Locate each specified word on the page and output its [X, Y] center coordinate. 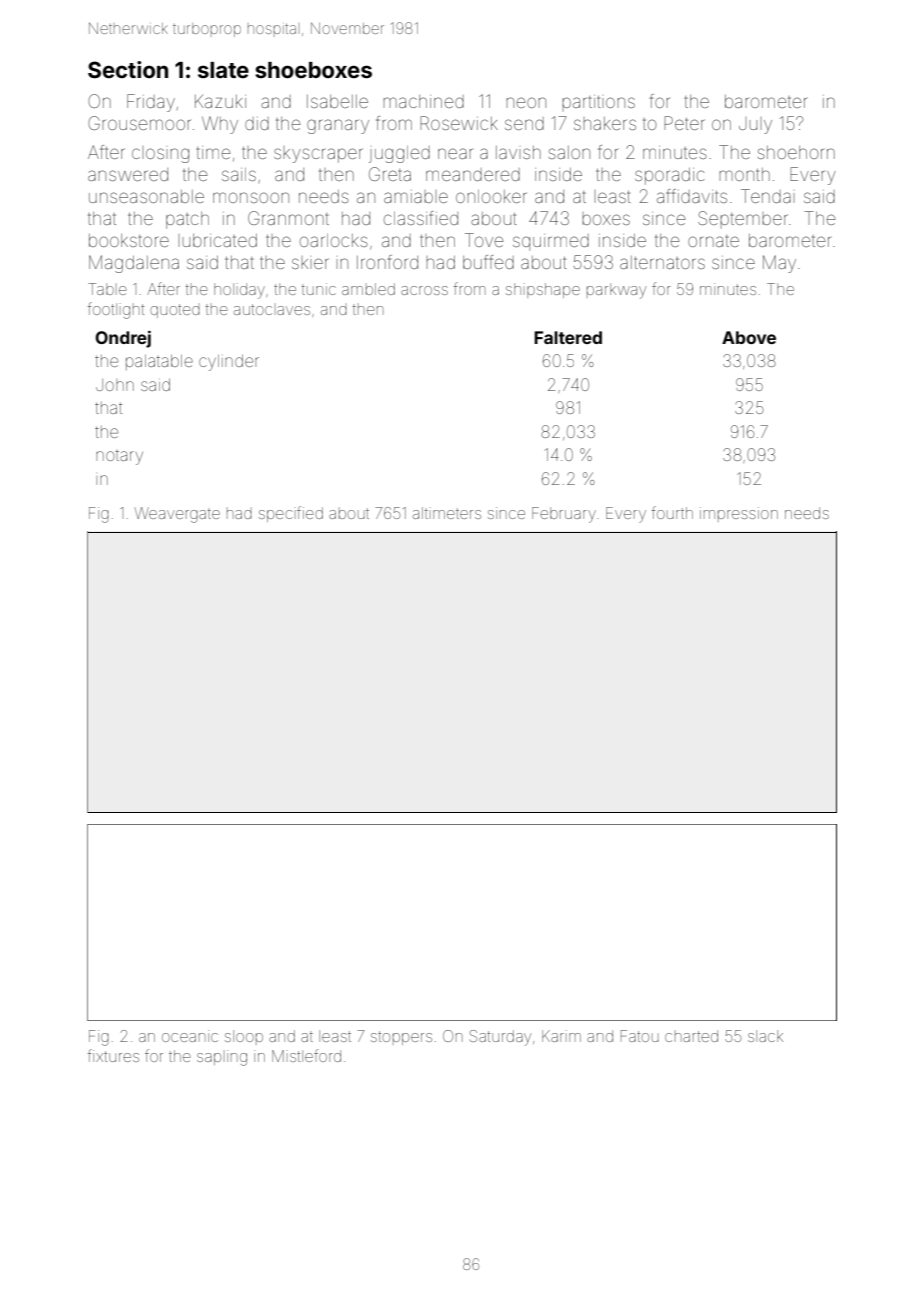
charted [691, 1036]
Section [128, 70]
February [564, 515]
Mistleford [306, 1055]
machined [423, 101]
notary [119, 458]
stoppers [401, 1038]
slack [765, 1036]
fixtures [113, 1055]
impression [739, 514]
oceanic [190, 1036]
